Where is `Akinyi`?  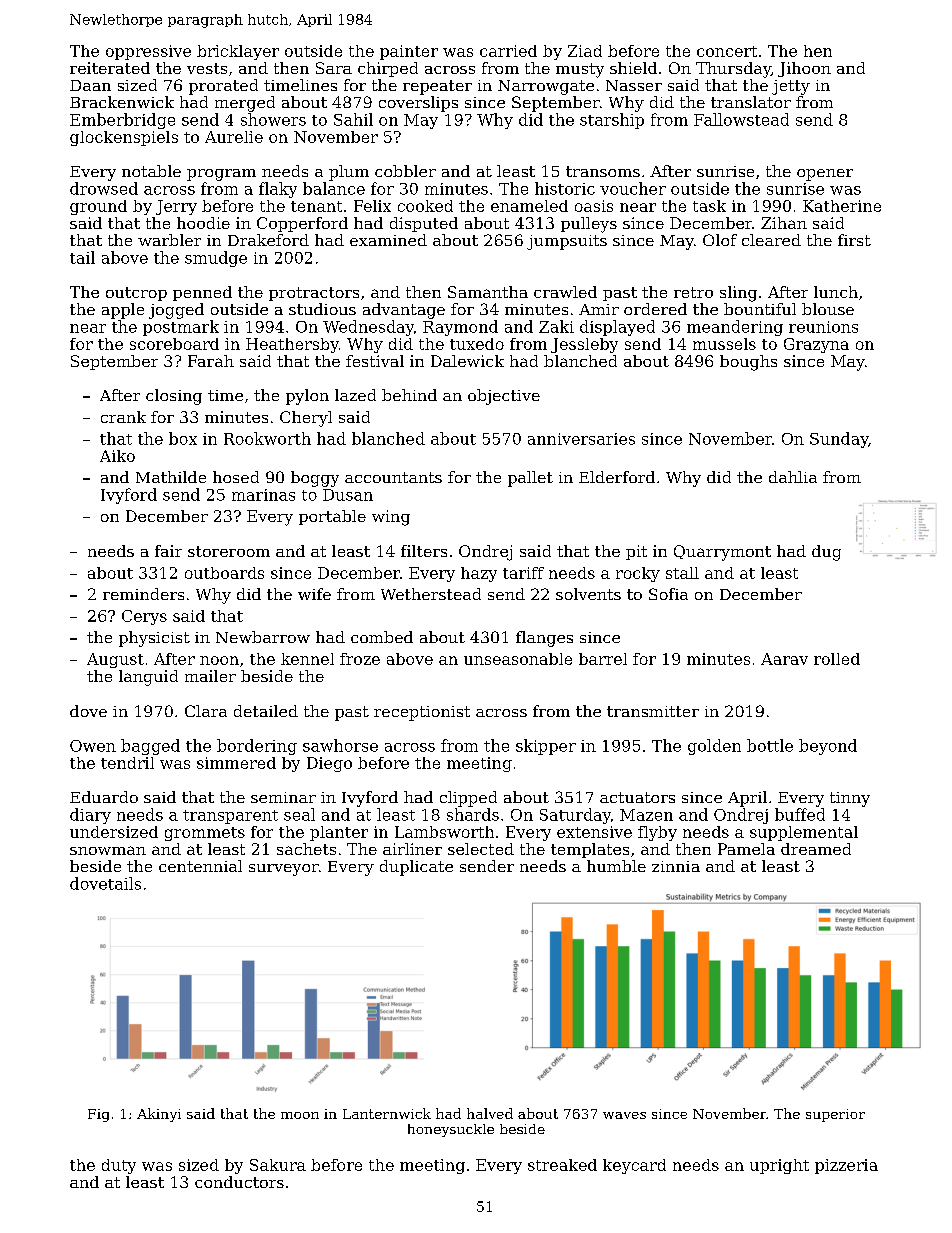
Akinyi is located at coordinates (159, 1115).
